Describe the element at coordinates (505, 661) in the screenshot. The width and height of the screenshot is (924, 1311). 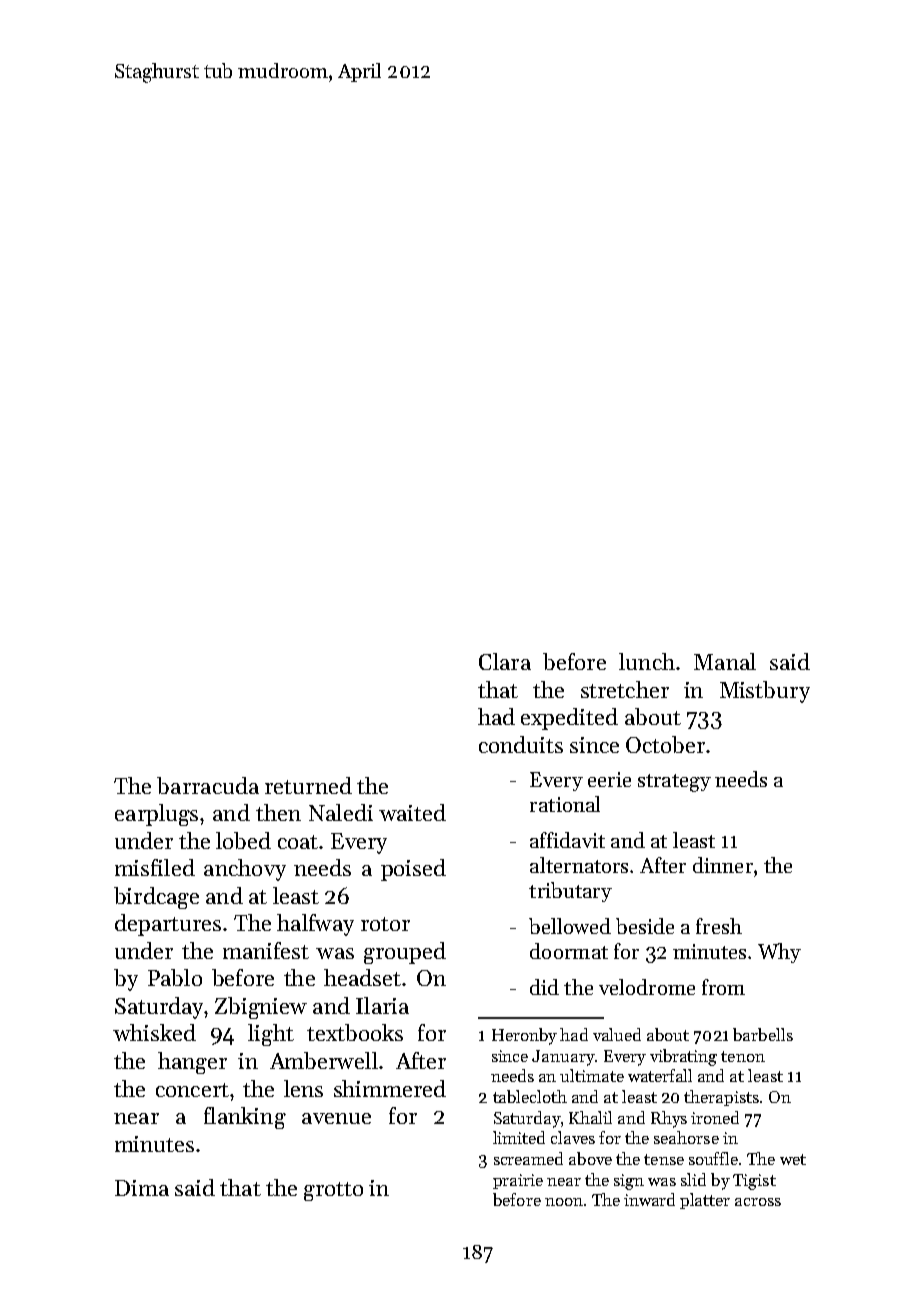
I see `Clara` at that location.
